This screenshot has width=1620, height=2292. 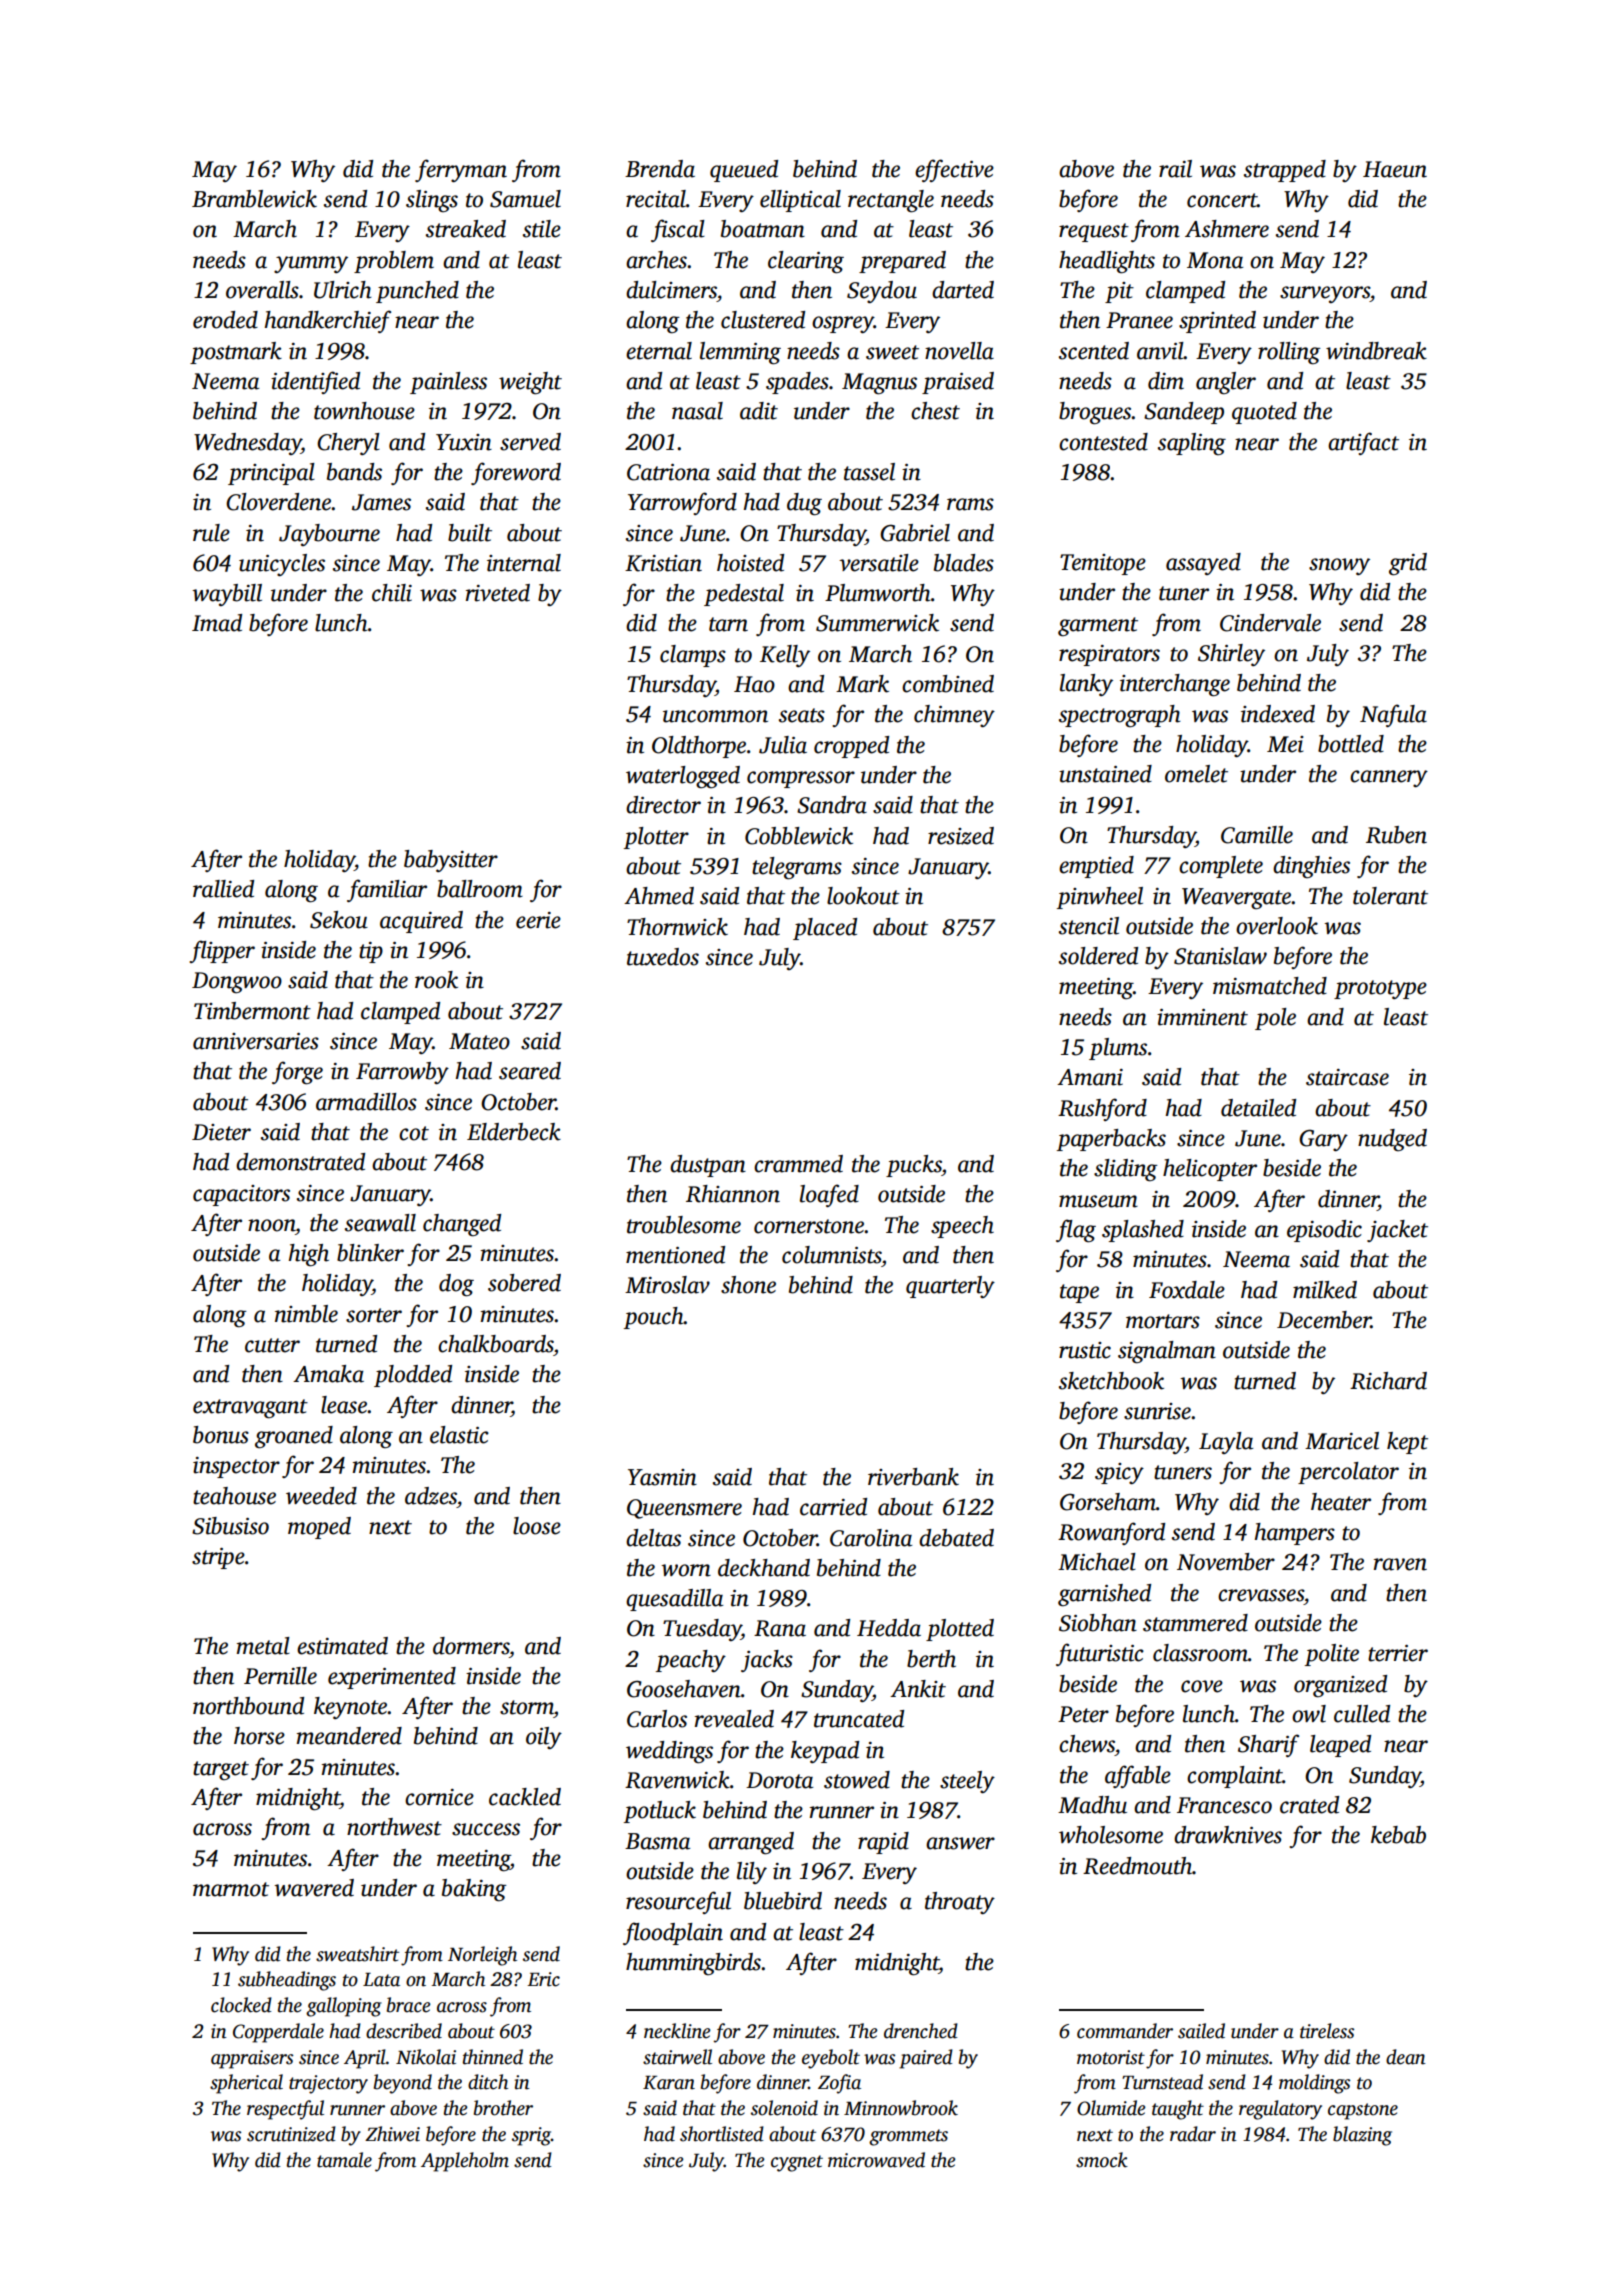 I want to click on recital, so click(x=656, y=199).
